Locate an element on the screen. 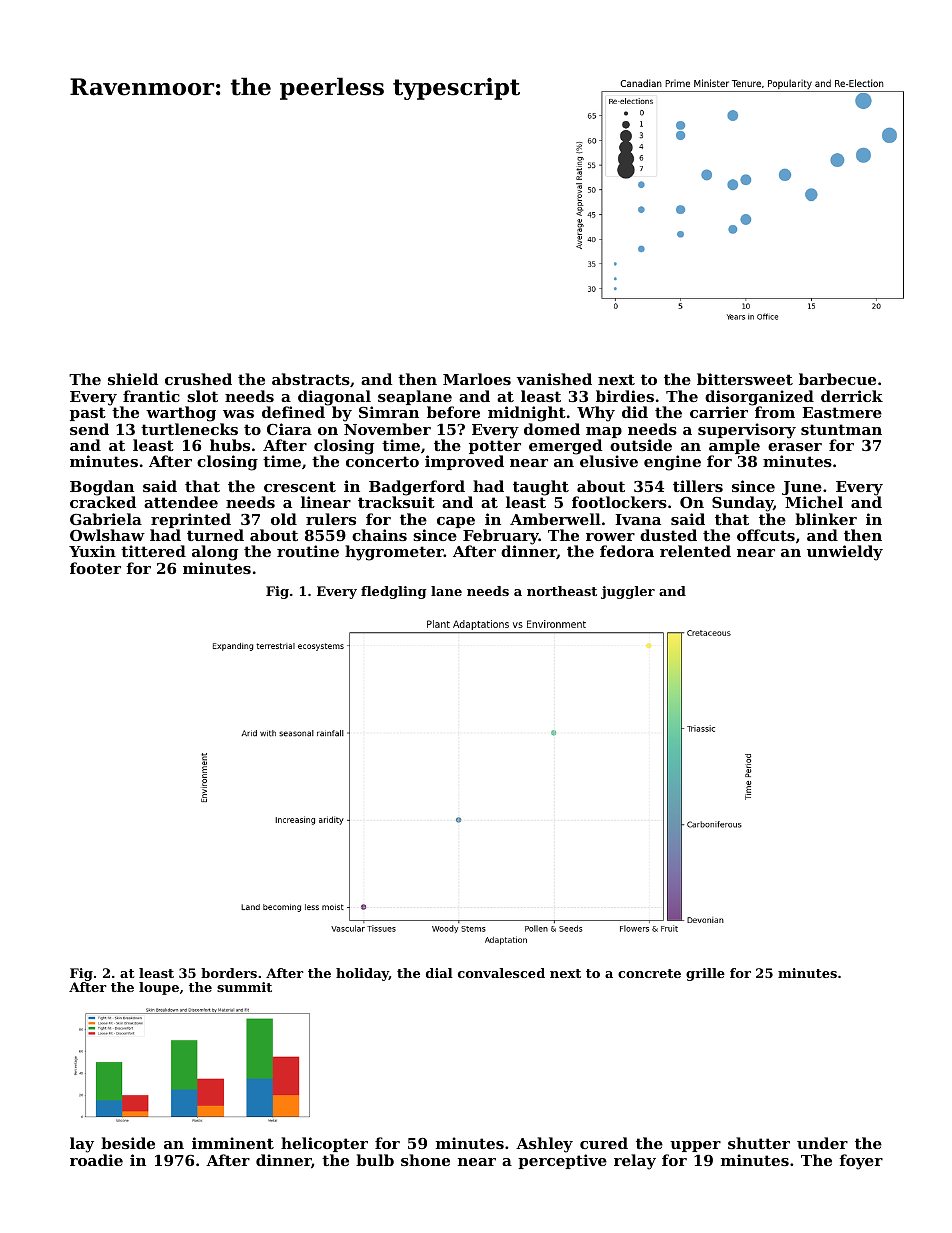 The height and width of the screenshot is (1233, 952). emerged is located at coordinates (565, 447).
